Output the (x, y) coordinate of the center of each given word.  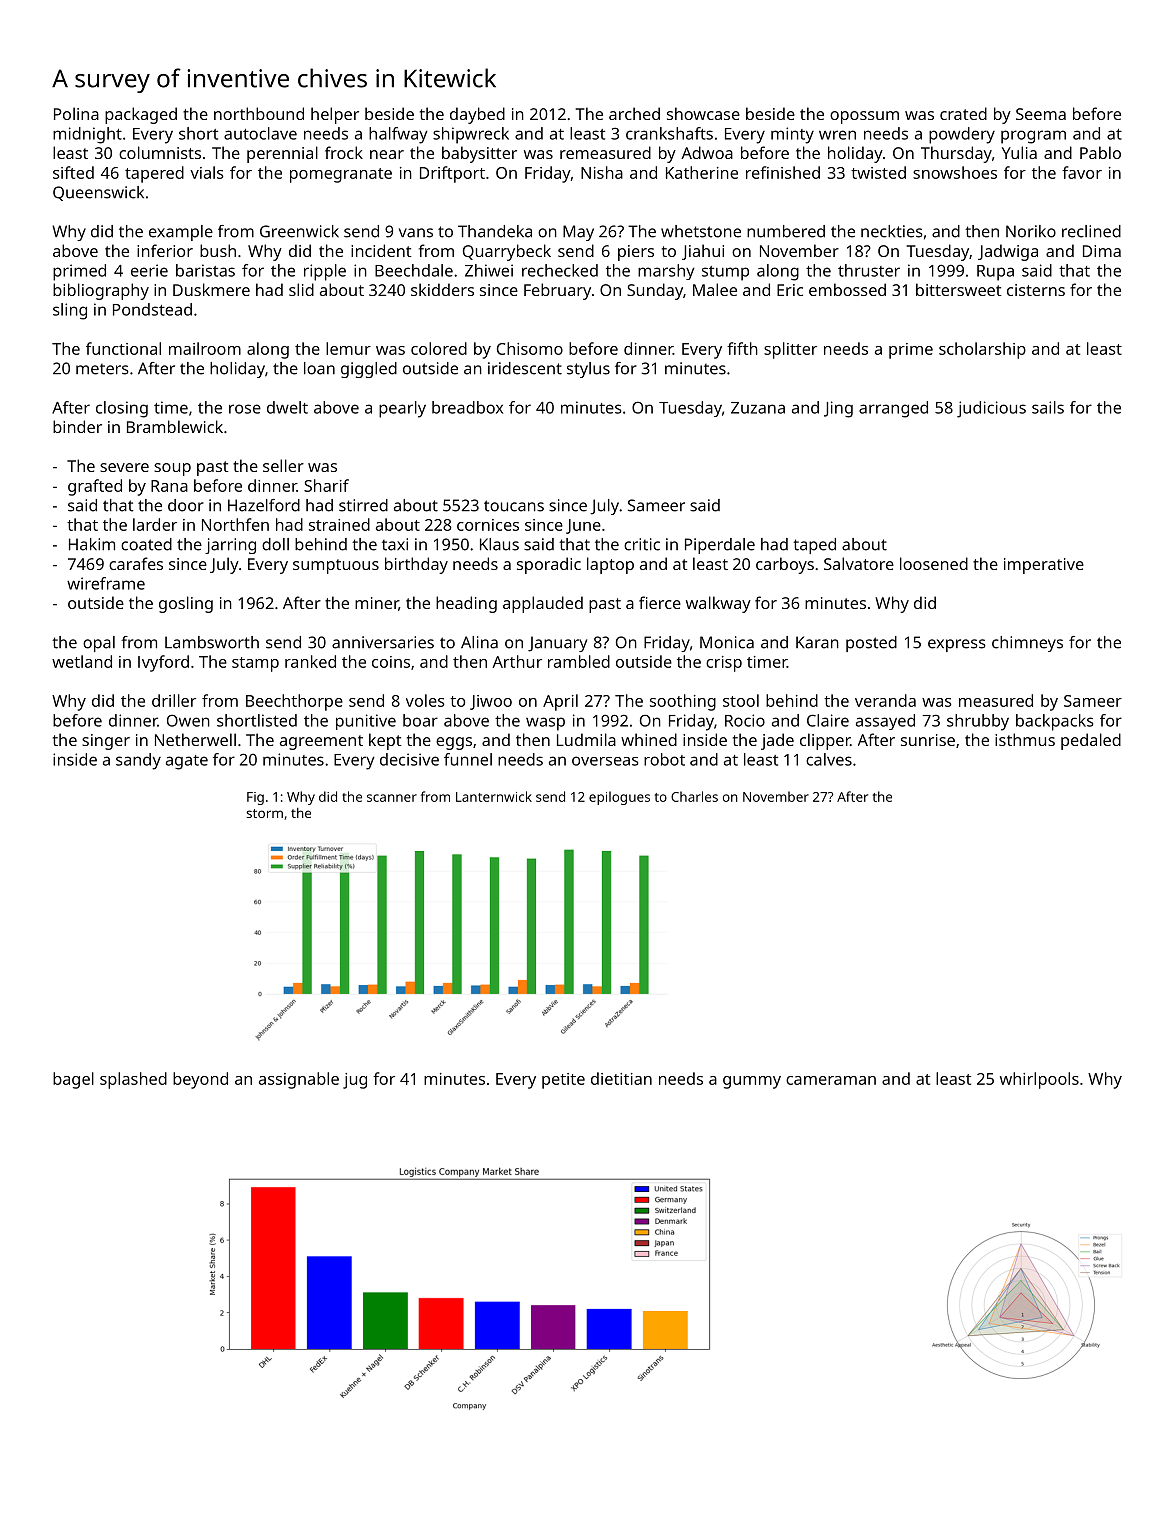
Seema (1041, 114)
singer (106, 742)
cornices (488, 525)
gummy (752, 1082)
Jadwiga (1008, 252)
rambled (579, 661)
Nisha (602, 172)
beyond (200, 1080)
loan (319, 368)
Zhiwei (489, 270)
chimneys (1027, 644)
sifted (73, 172)
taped (814, 546)
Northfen (235, 524)
